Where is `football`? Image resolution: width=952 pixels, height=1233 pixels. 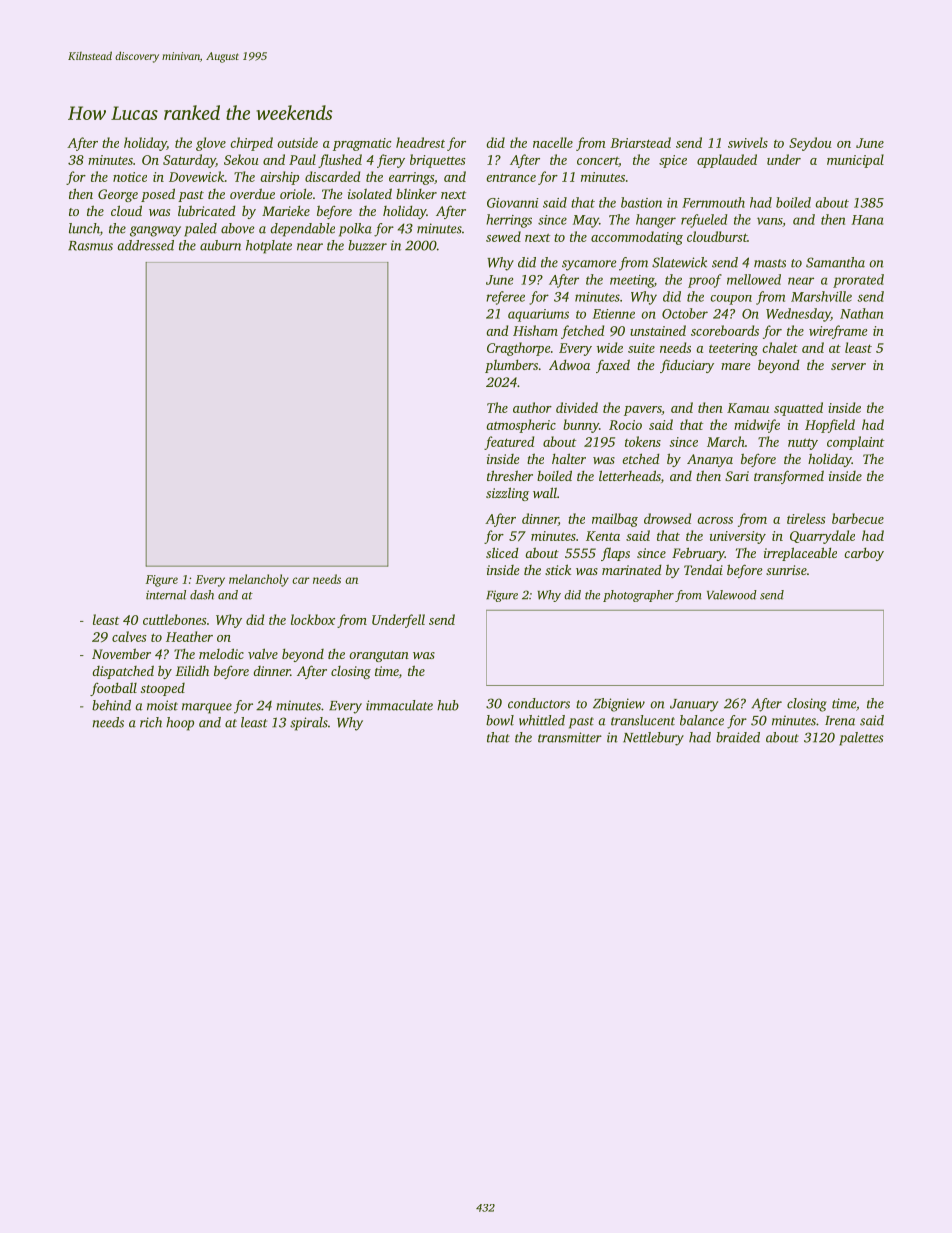 football is located at coordinates (113, 689).
